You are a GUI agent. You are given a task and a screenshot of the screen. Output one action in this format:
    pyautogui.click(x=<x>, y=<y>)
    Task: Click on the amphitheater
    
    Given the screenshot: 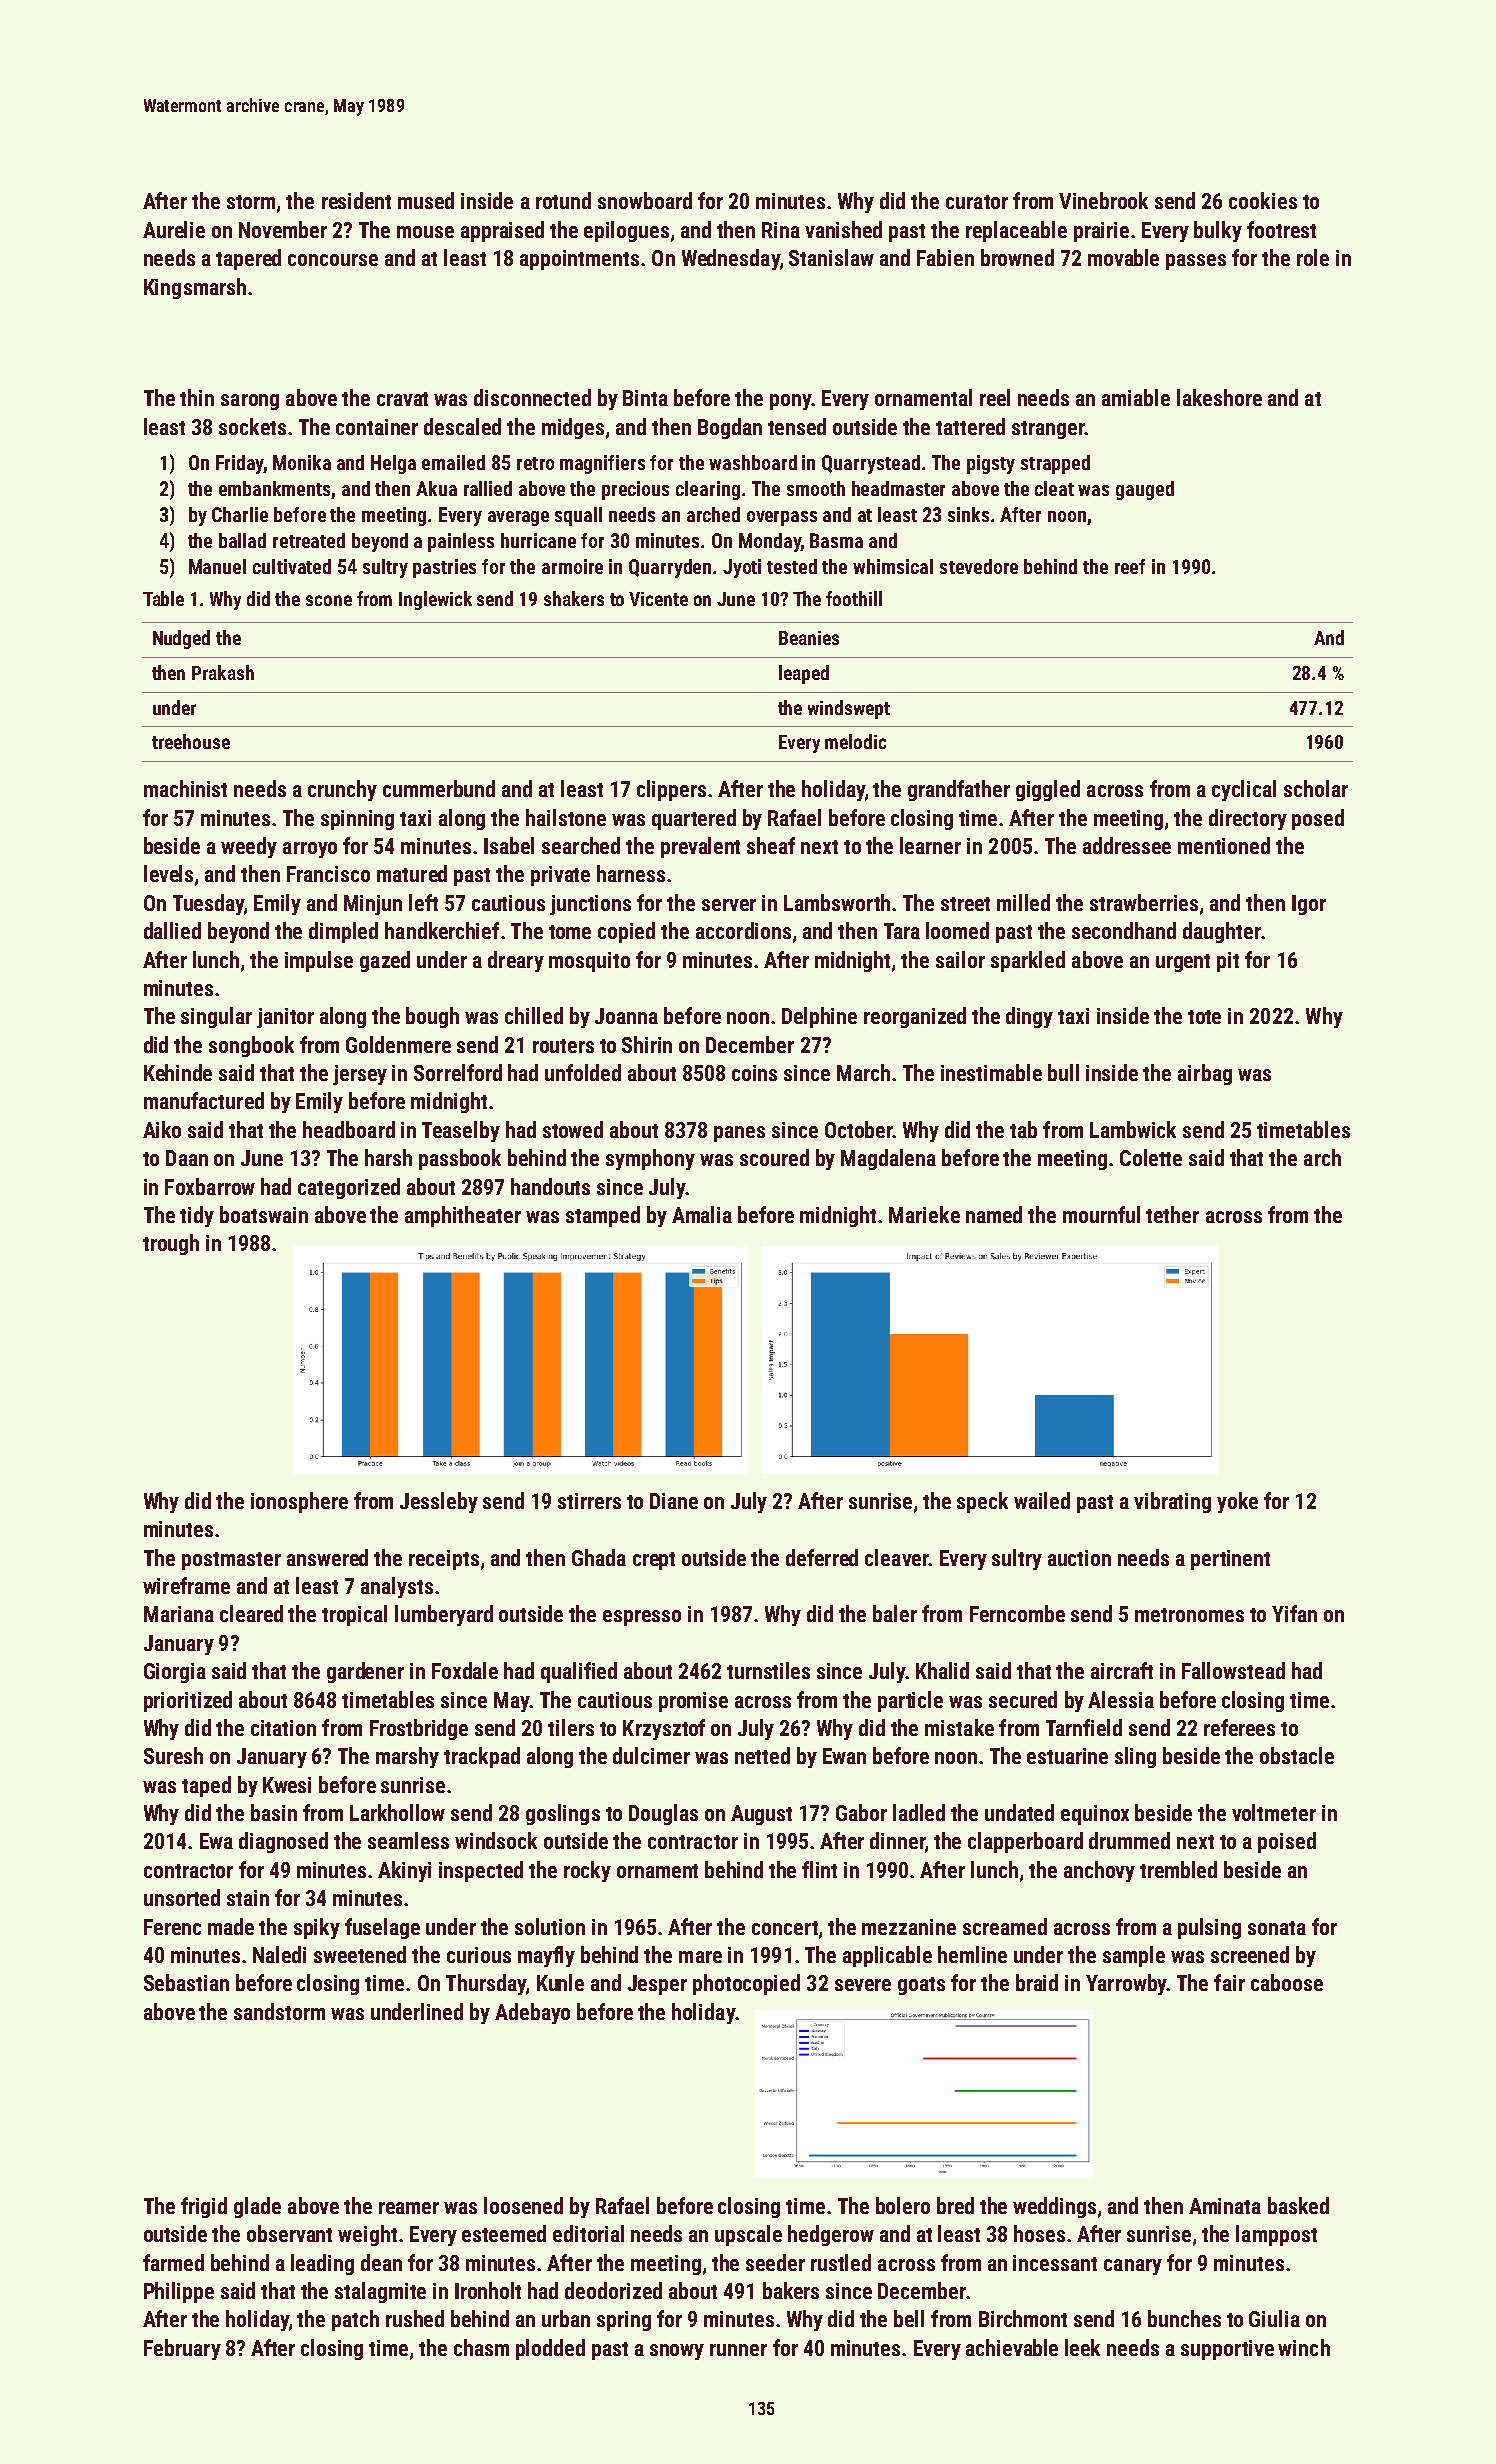 What is the action you would take?
    pyautogui.click(x=463, y=1216)
